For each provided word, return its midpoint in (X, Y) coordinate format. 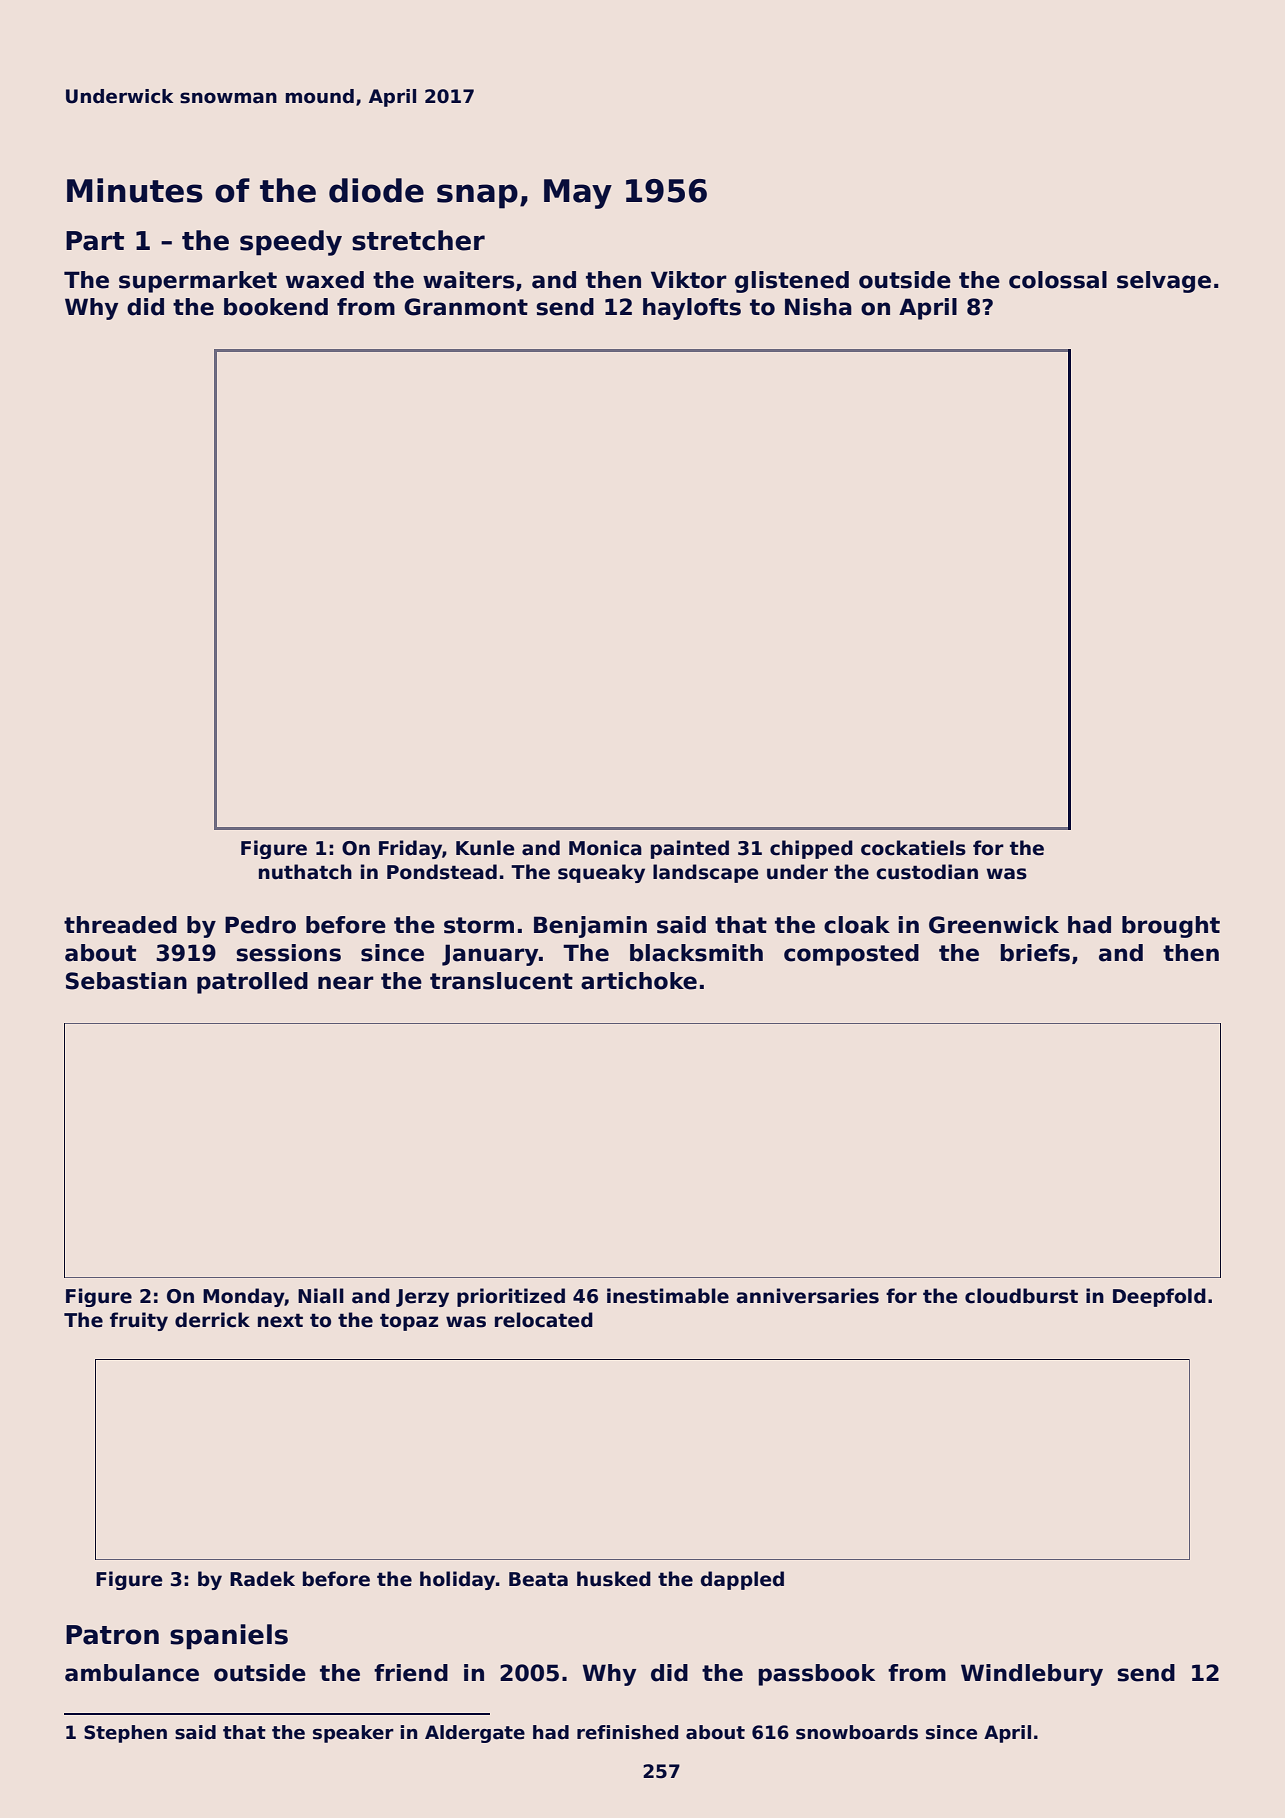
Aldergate (475, 1734)
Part (95, 241)
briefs (1035, 953)
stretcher (418, 240)
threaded (120, 925)
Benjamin (590, 927)
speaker (353, 1734)
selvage (1164, 282)
